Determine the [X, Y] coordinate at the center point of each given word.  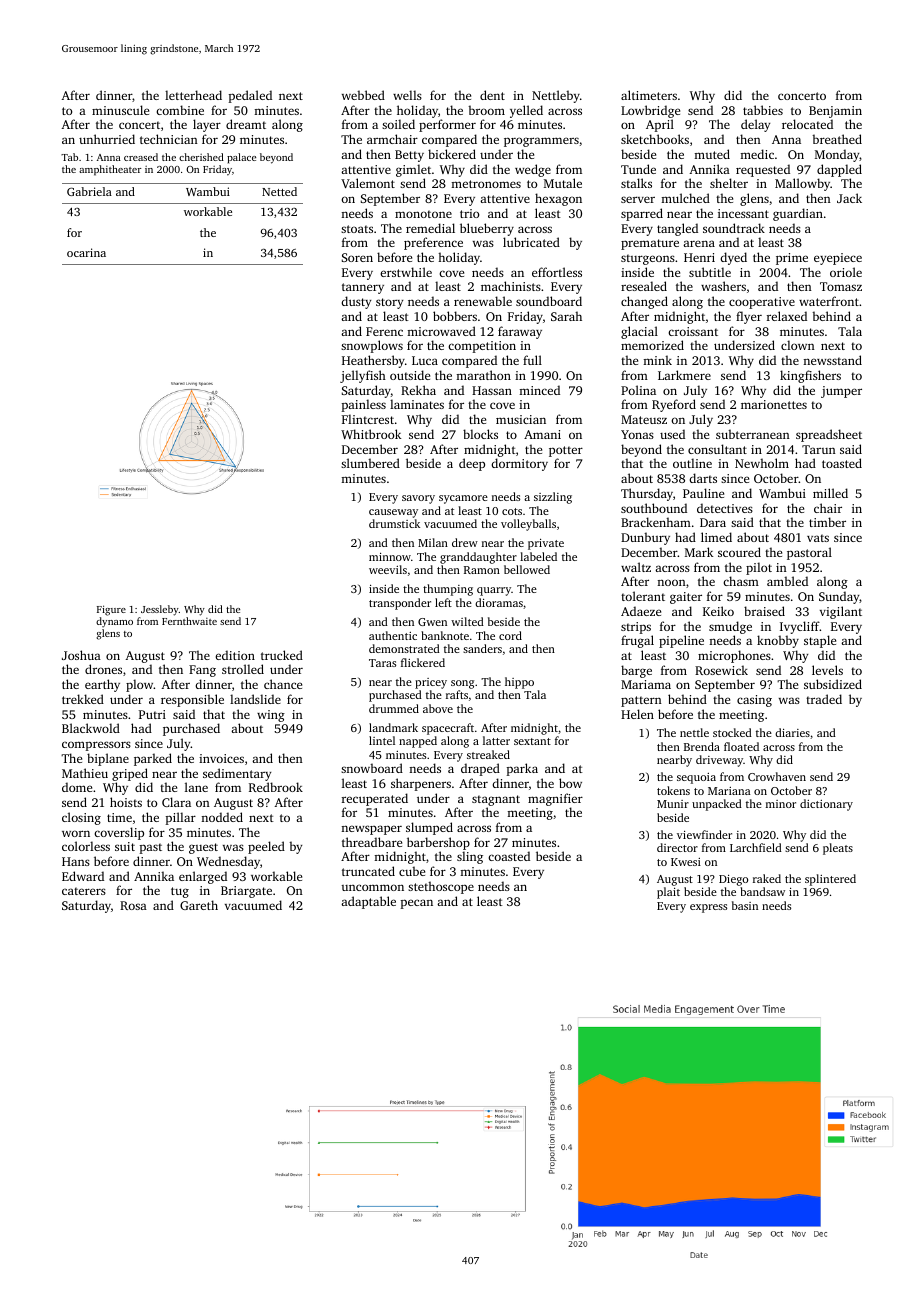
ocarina [86, 252]
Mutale [563, 183]
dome [77, 787]
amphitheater [110, 170]
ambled [787, 581]
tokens [673, 790]
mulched [685, 198]
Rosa [133, 905]
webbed [363, 95]
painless [364, 405]
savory [418, 499]
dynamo [114, 622]
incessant [743, 213]
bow [570, 783]
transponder [400, 604]
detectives [725, 508]
